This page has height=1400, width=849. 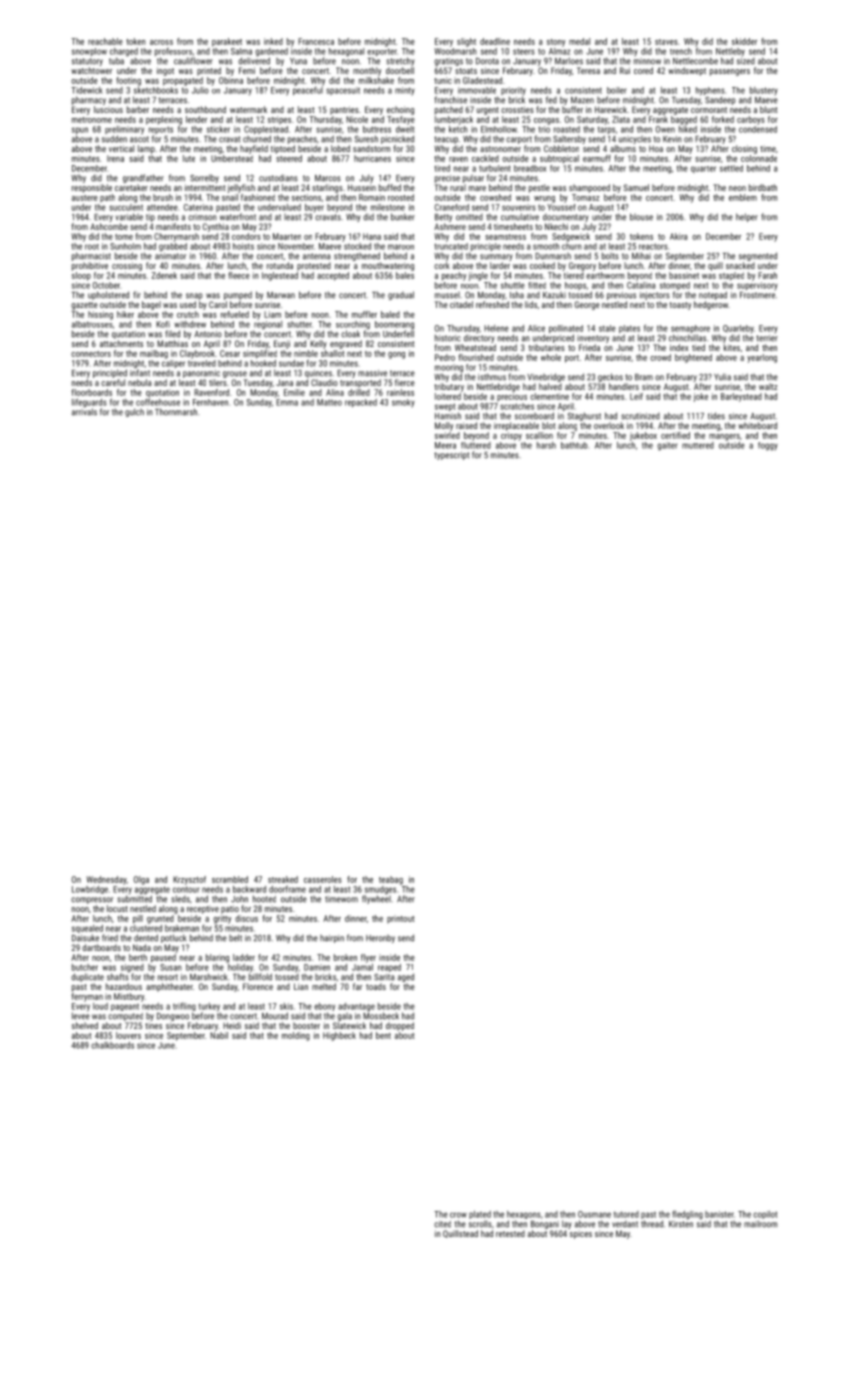 I want to click on muttered, so click(x=698, y=445).
